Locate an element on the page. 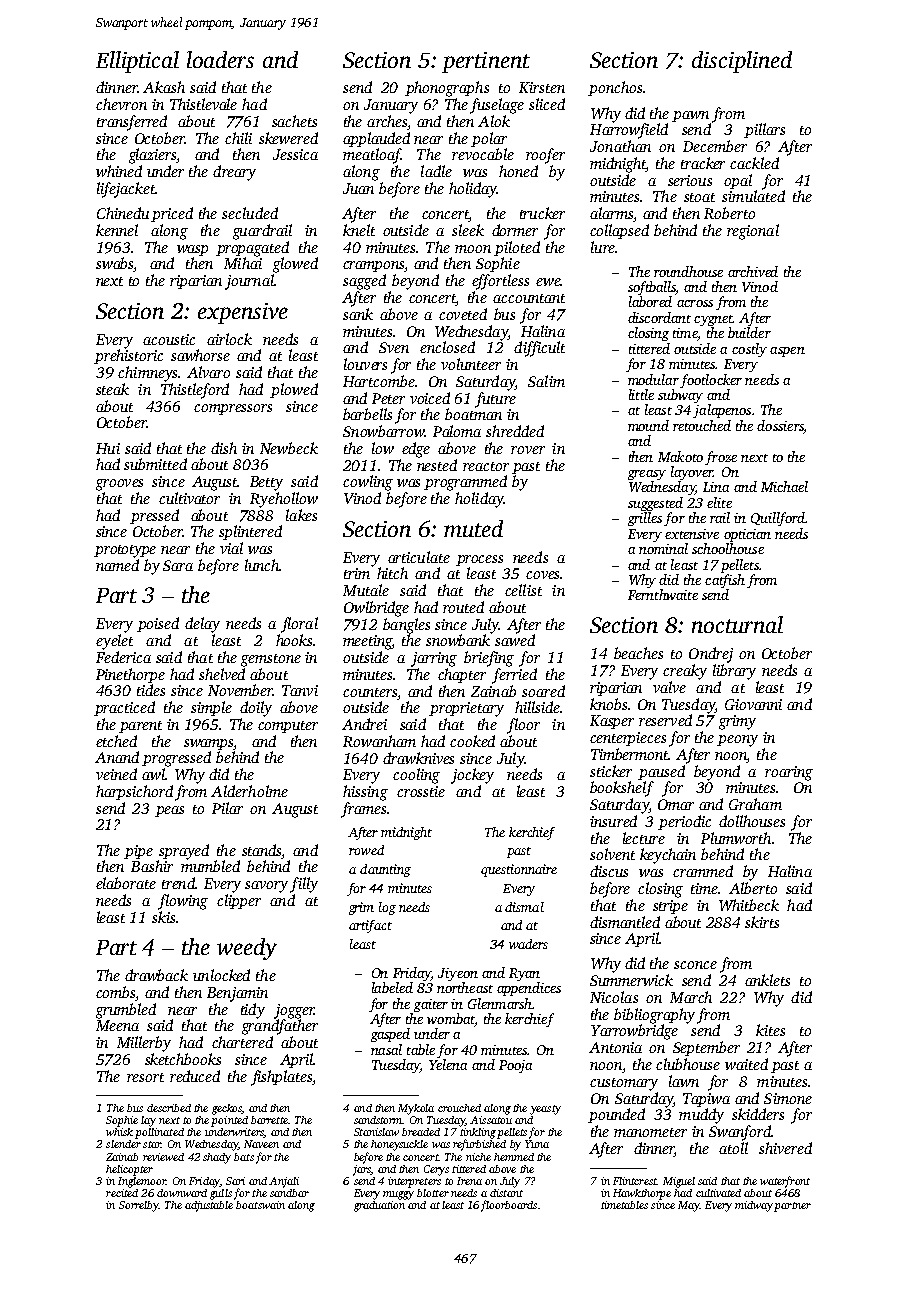 The height and width of the image is (1316, 908). nested is located at coordinates (437, 465).
